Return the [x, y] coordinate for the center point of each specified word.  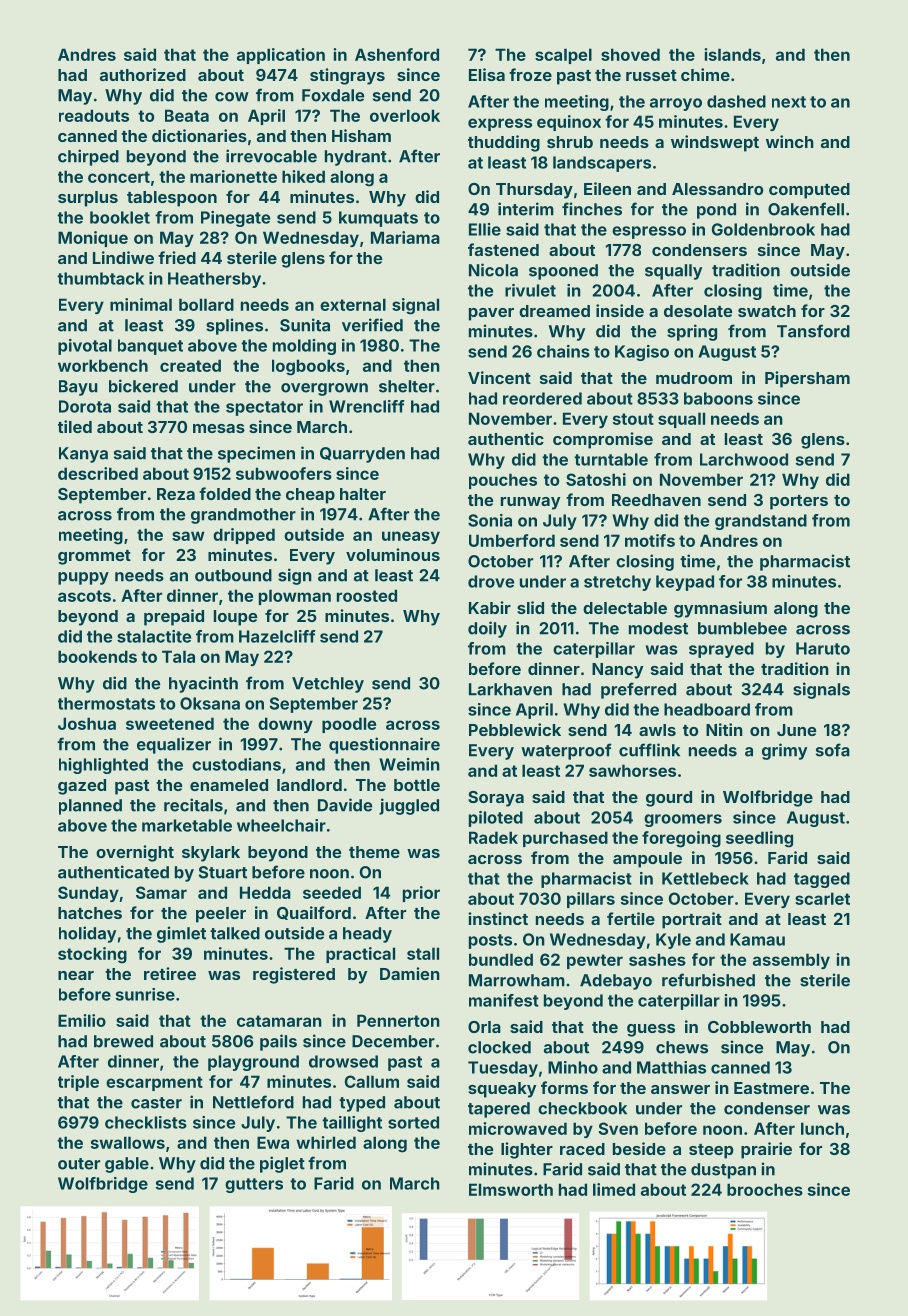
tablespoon [172, 199]
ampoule [647, 860]
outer [79, 1164]
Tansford [813, 331]
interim [526, 209]
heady [367, 935]
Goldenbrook [763, 229]
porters [799, 502]
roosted [367, 595]
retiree [170, 973]
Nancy [617, 671]
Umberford [512, 540]
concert [119, 177]
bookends [97, 656]
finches [592, 209]
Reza [176, 494]
